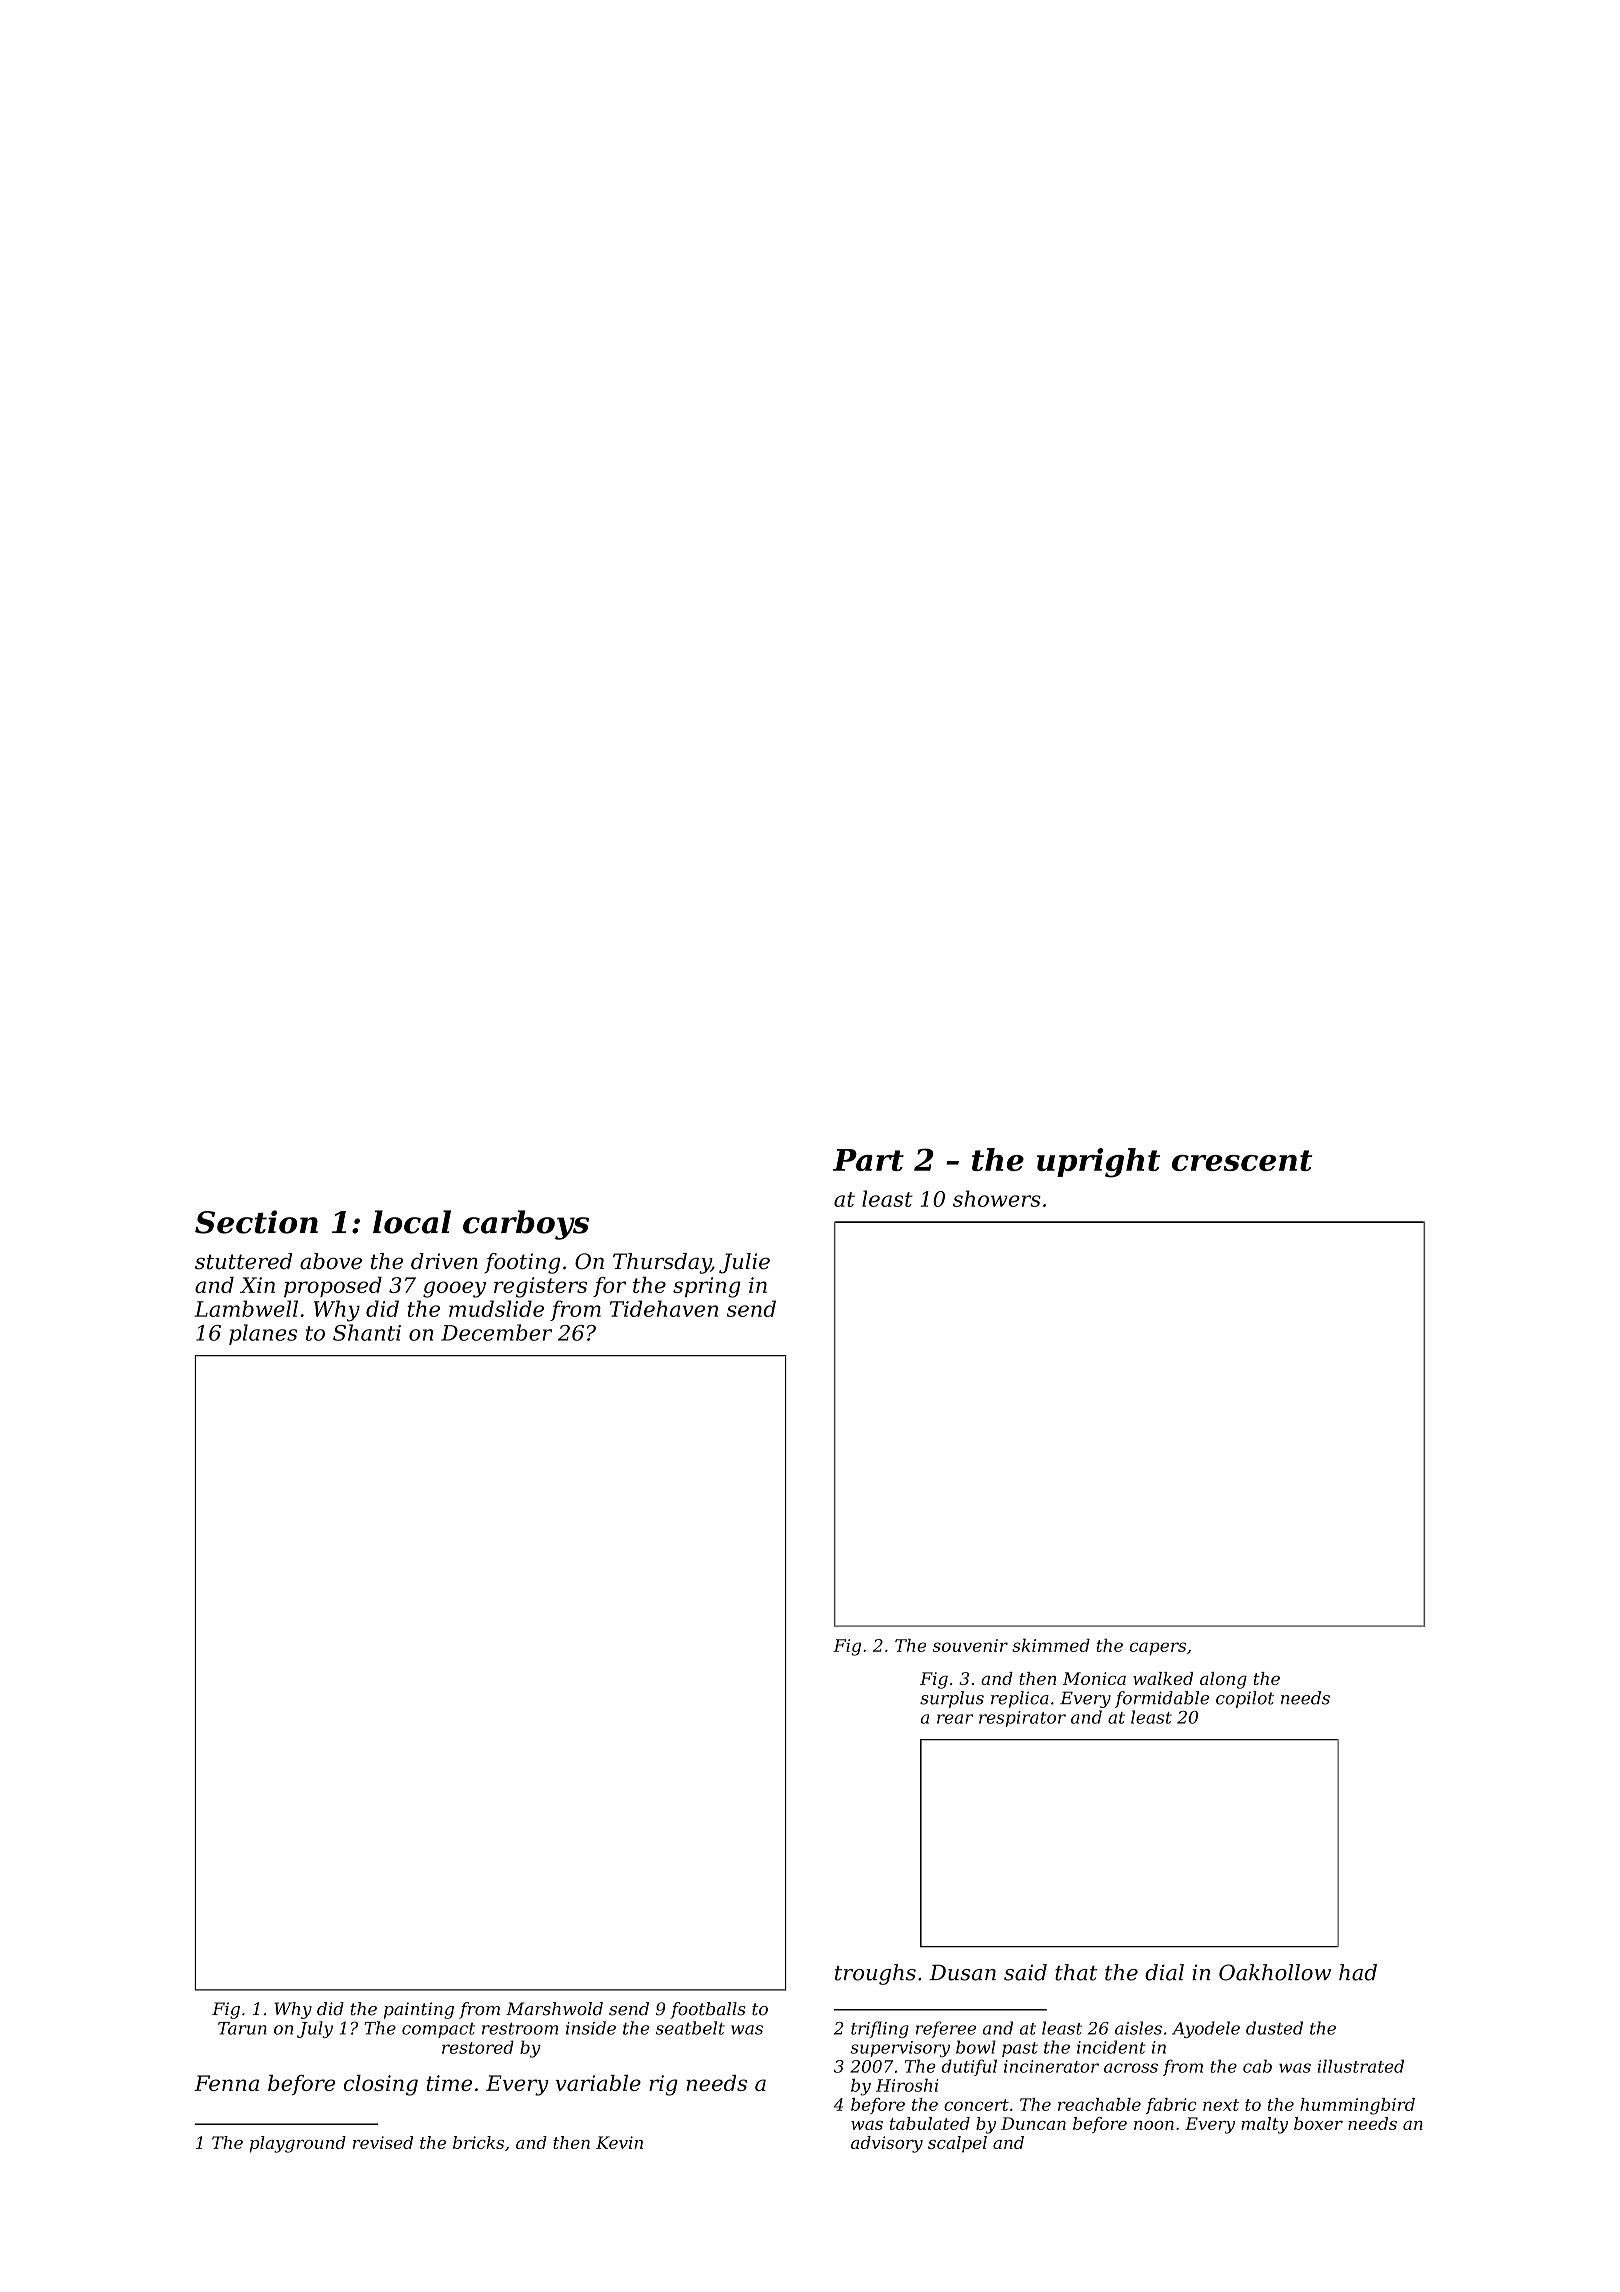 The image size is (1620, 2292). Describe the element at coordinates (438, 2030) in the page. I see `compact` at that location.
